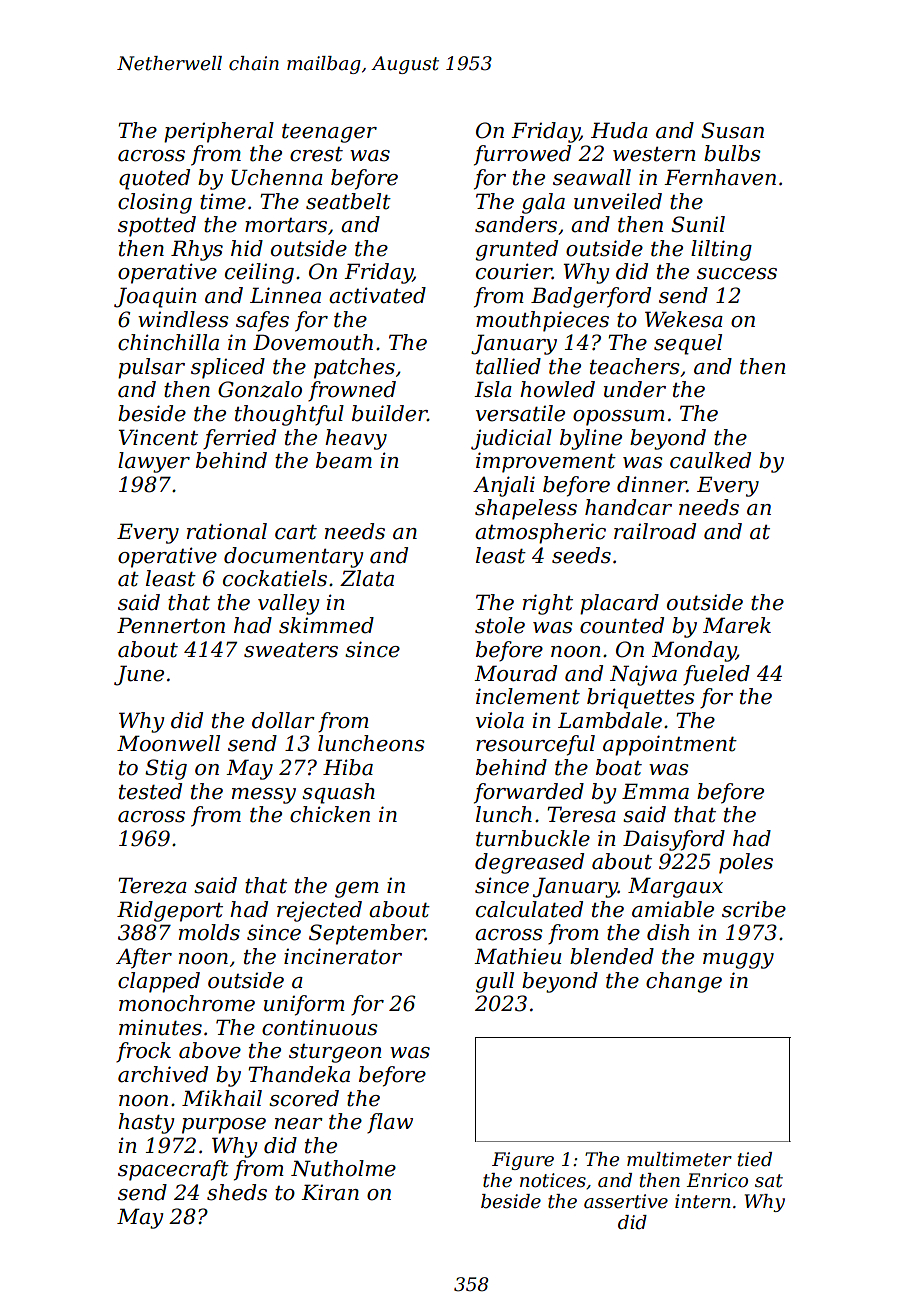 This document has width=908, height=1316. Describe the element at coordinates (738, 961) in the document. I see `muggy` at that location.
